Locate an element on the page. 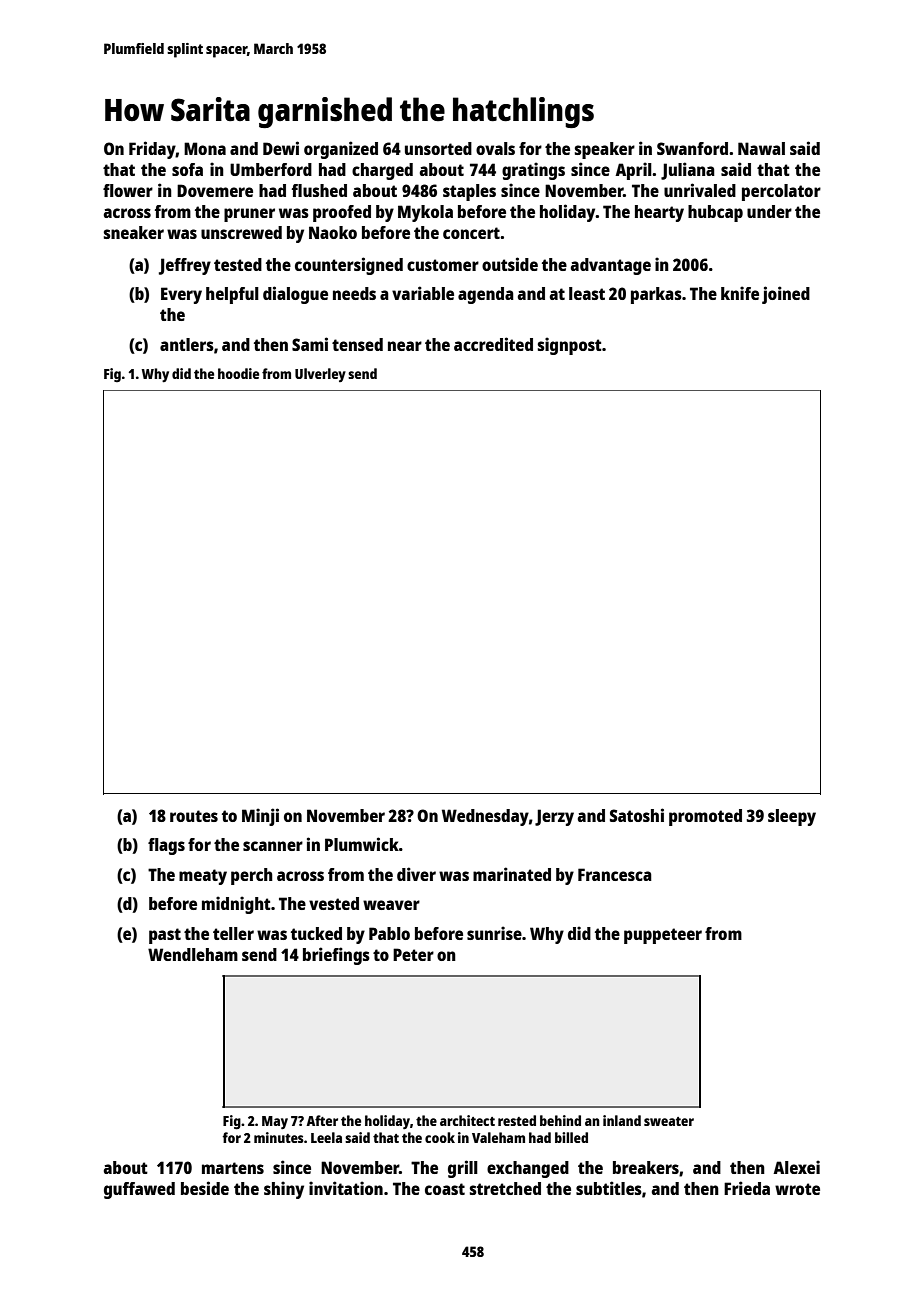 Image resolution: width=924 pixels, height=1308 pixels. sleepy is located at coordinates (792, 817).
